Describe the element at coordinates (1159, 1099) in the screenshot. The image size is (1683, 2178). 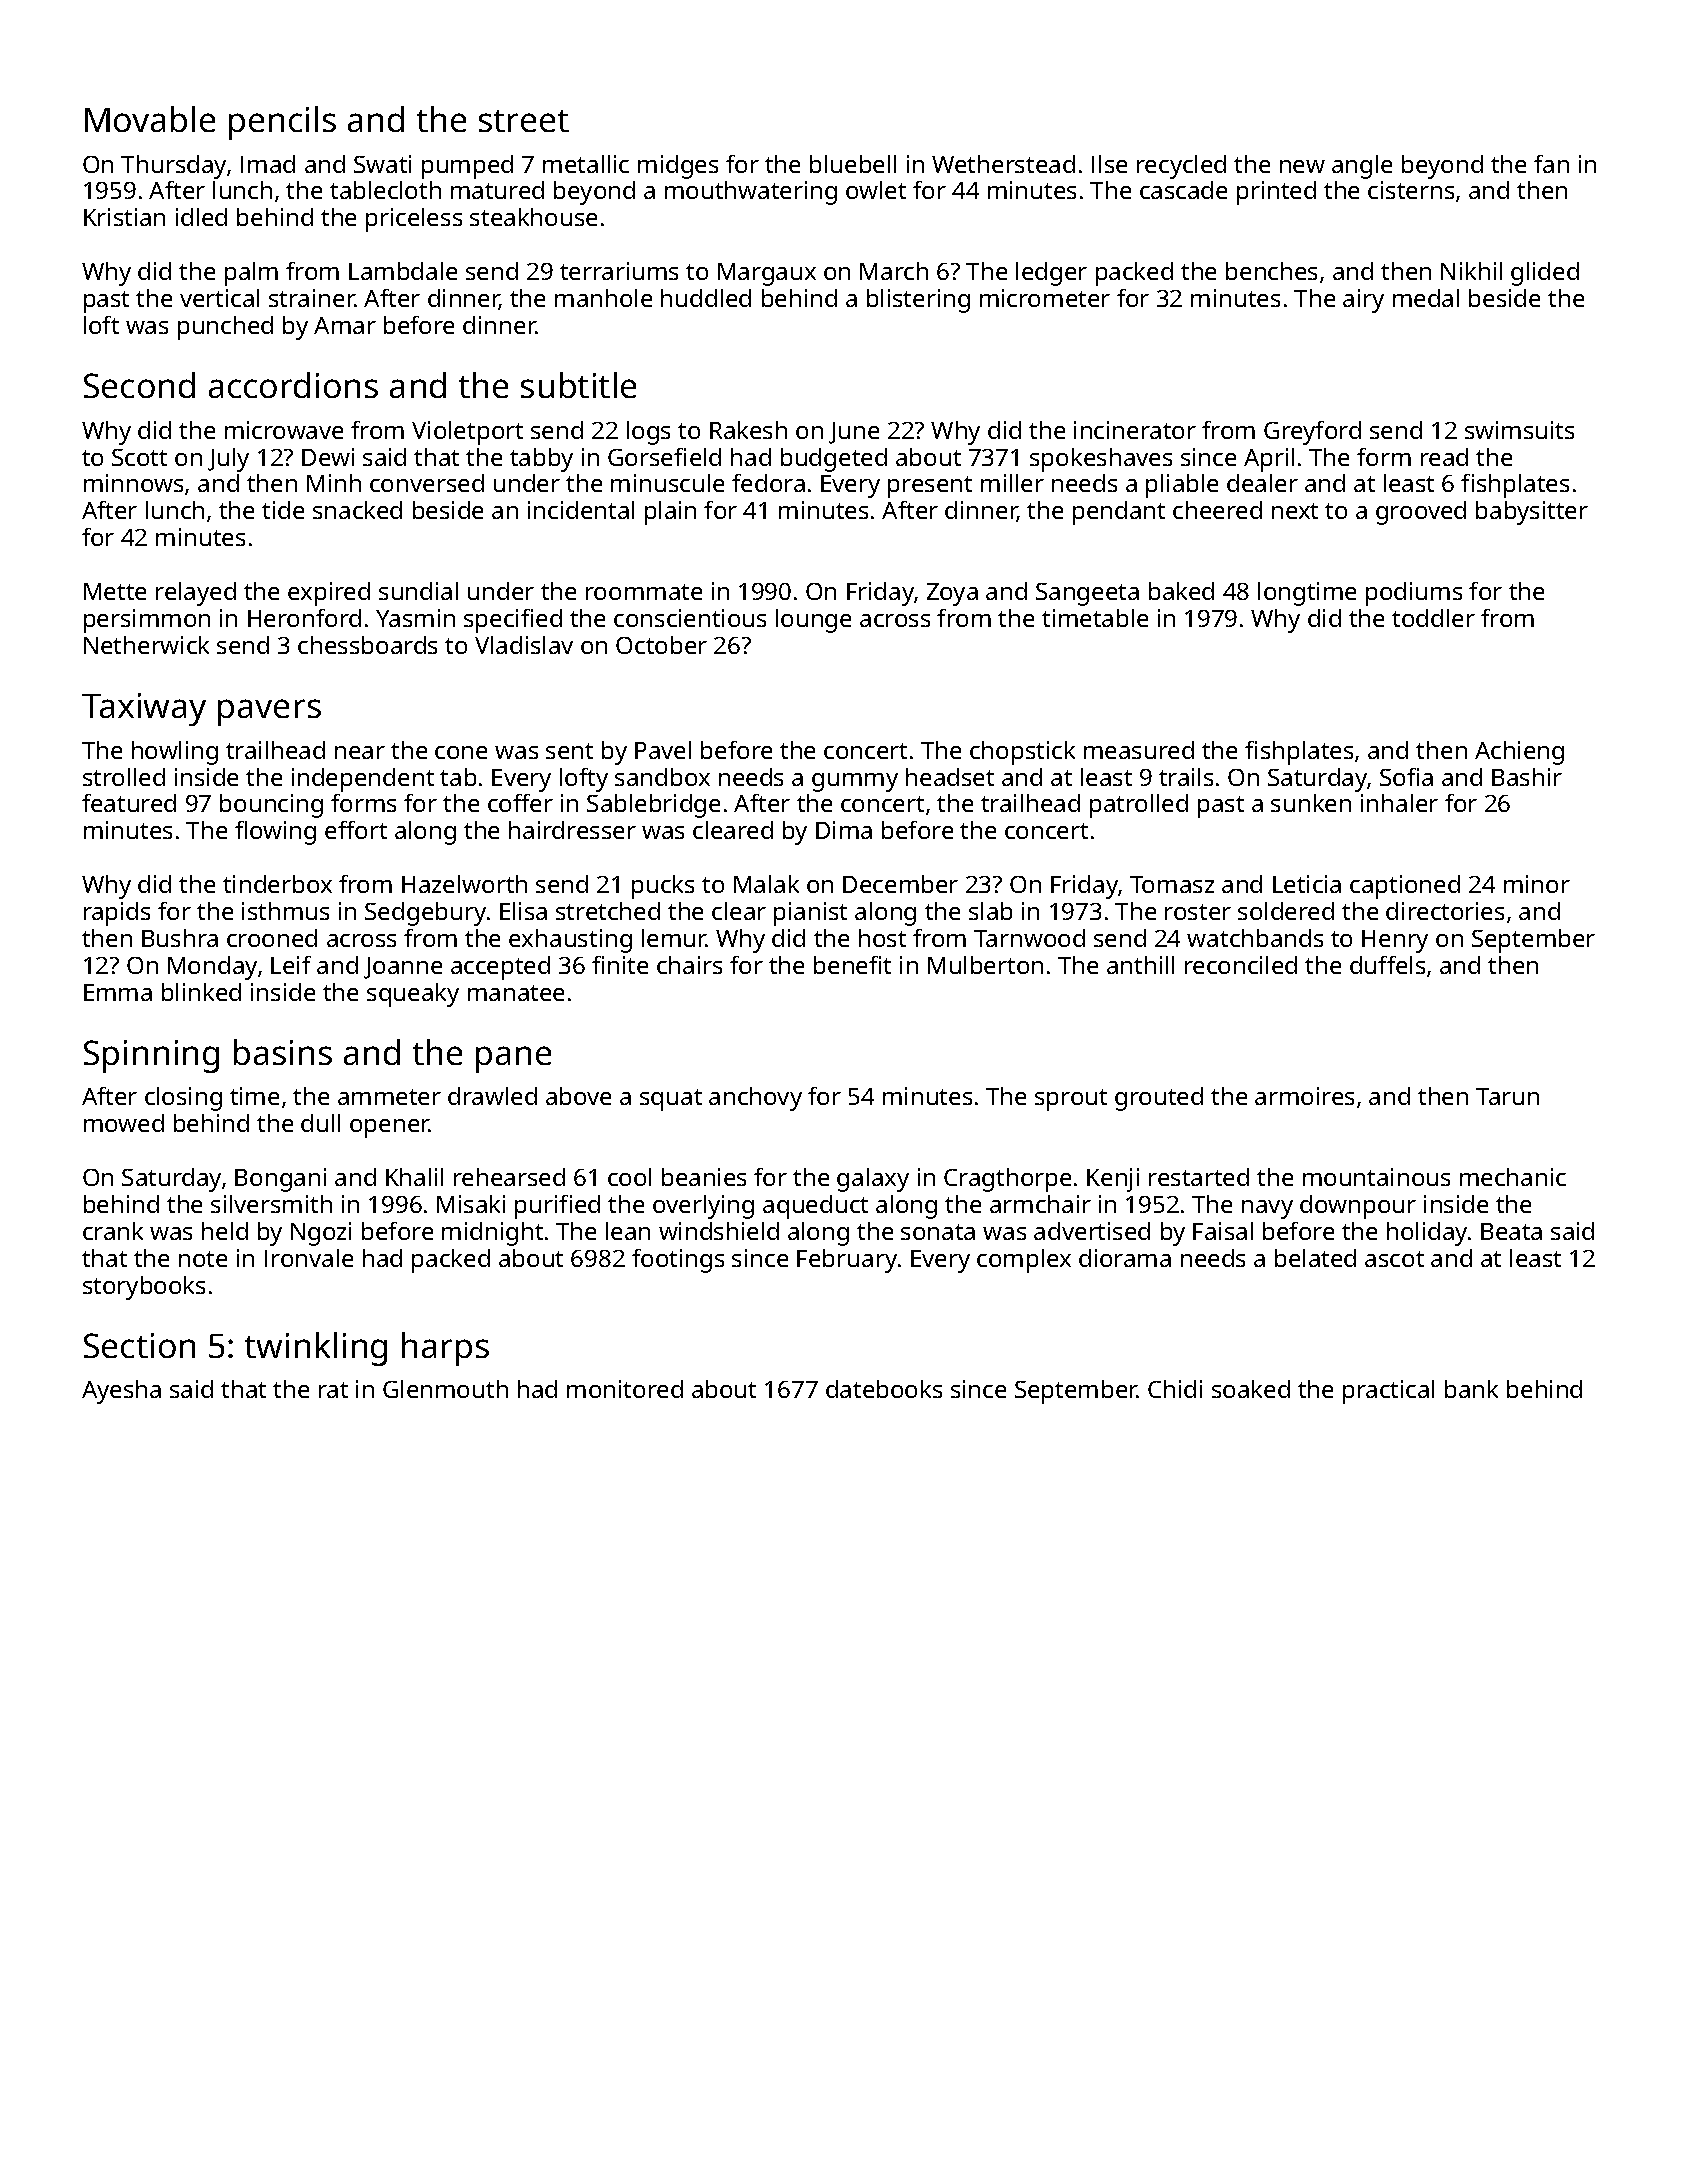
I see `grouted` at that location.
